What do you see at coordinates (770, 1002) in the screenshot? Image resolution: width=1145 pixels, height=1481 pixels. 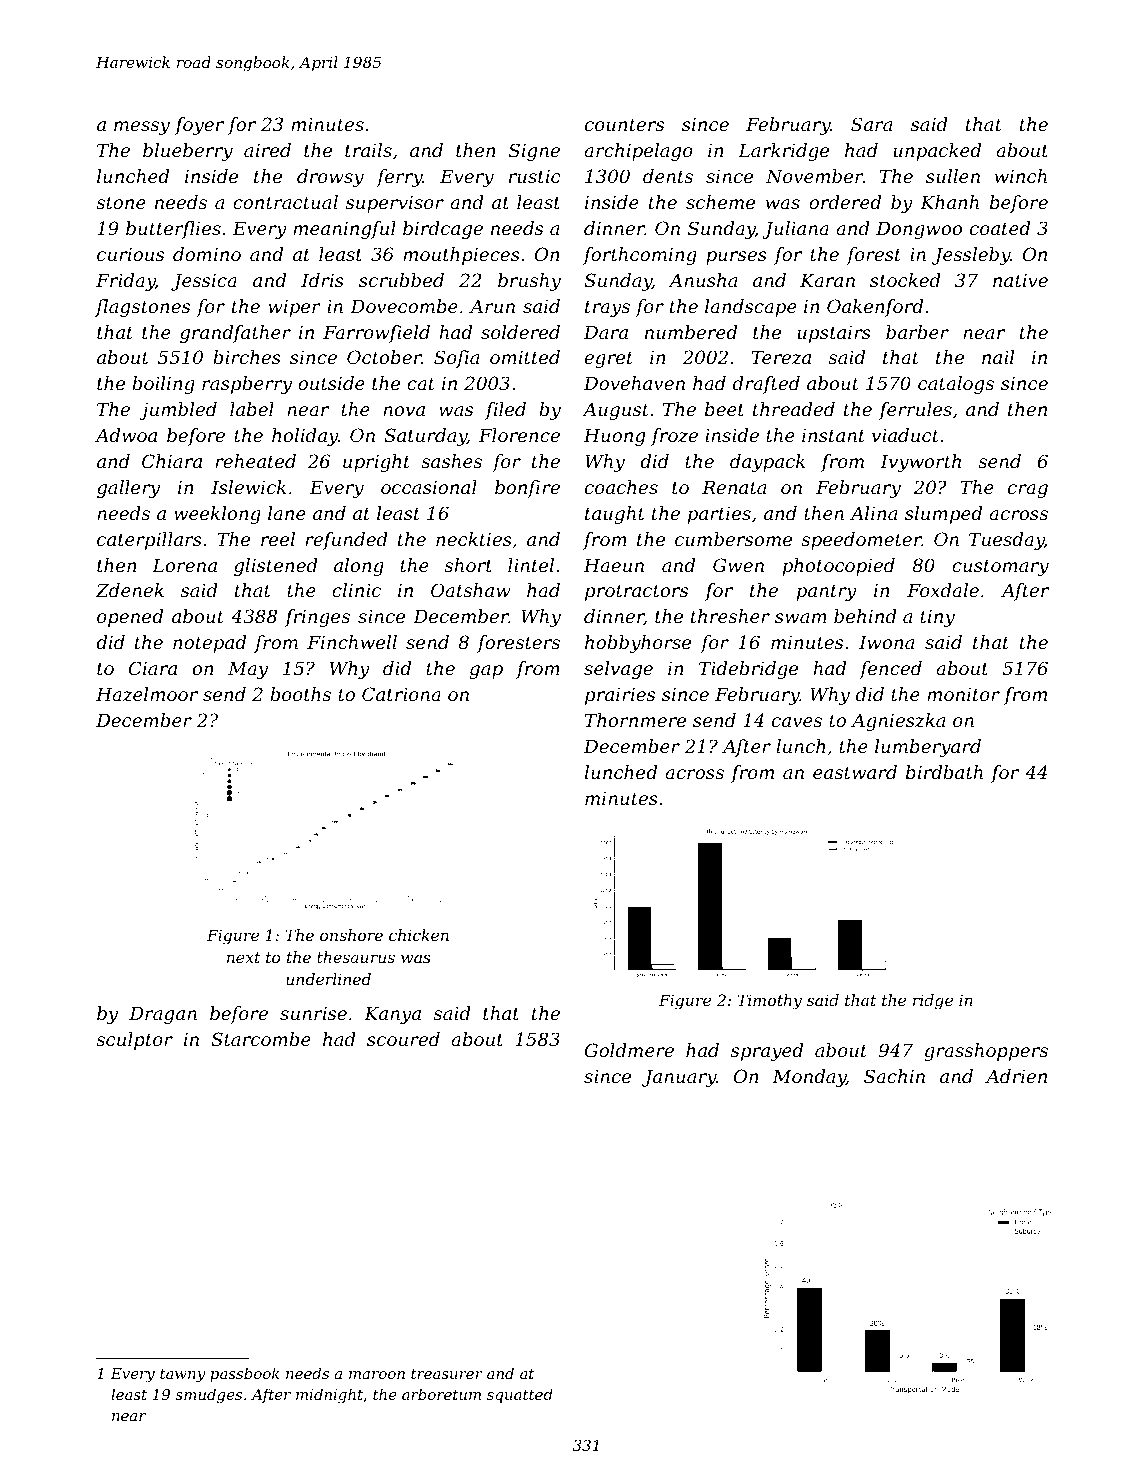 I see `Timothy` at bounding box center [770, 1002].
